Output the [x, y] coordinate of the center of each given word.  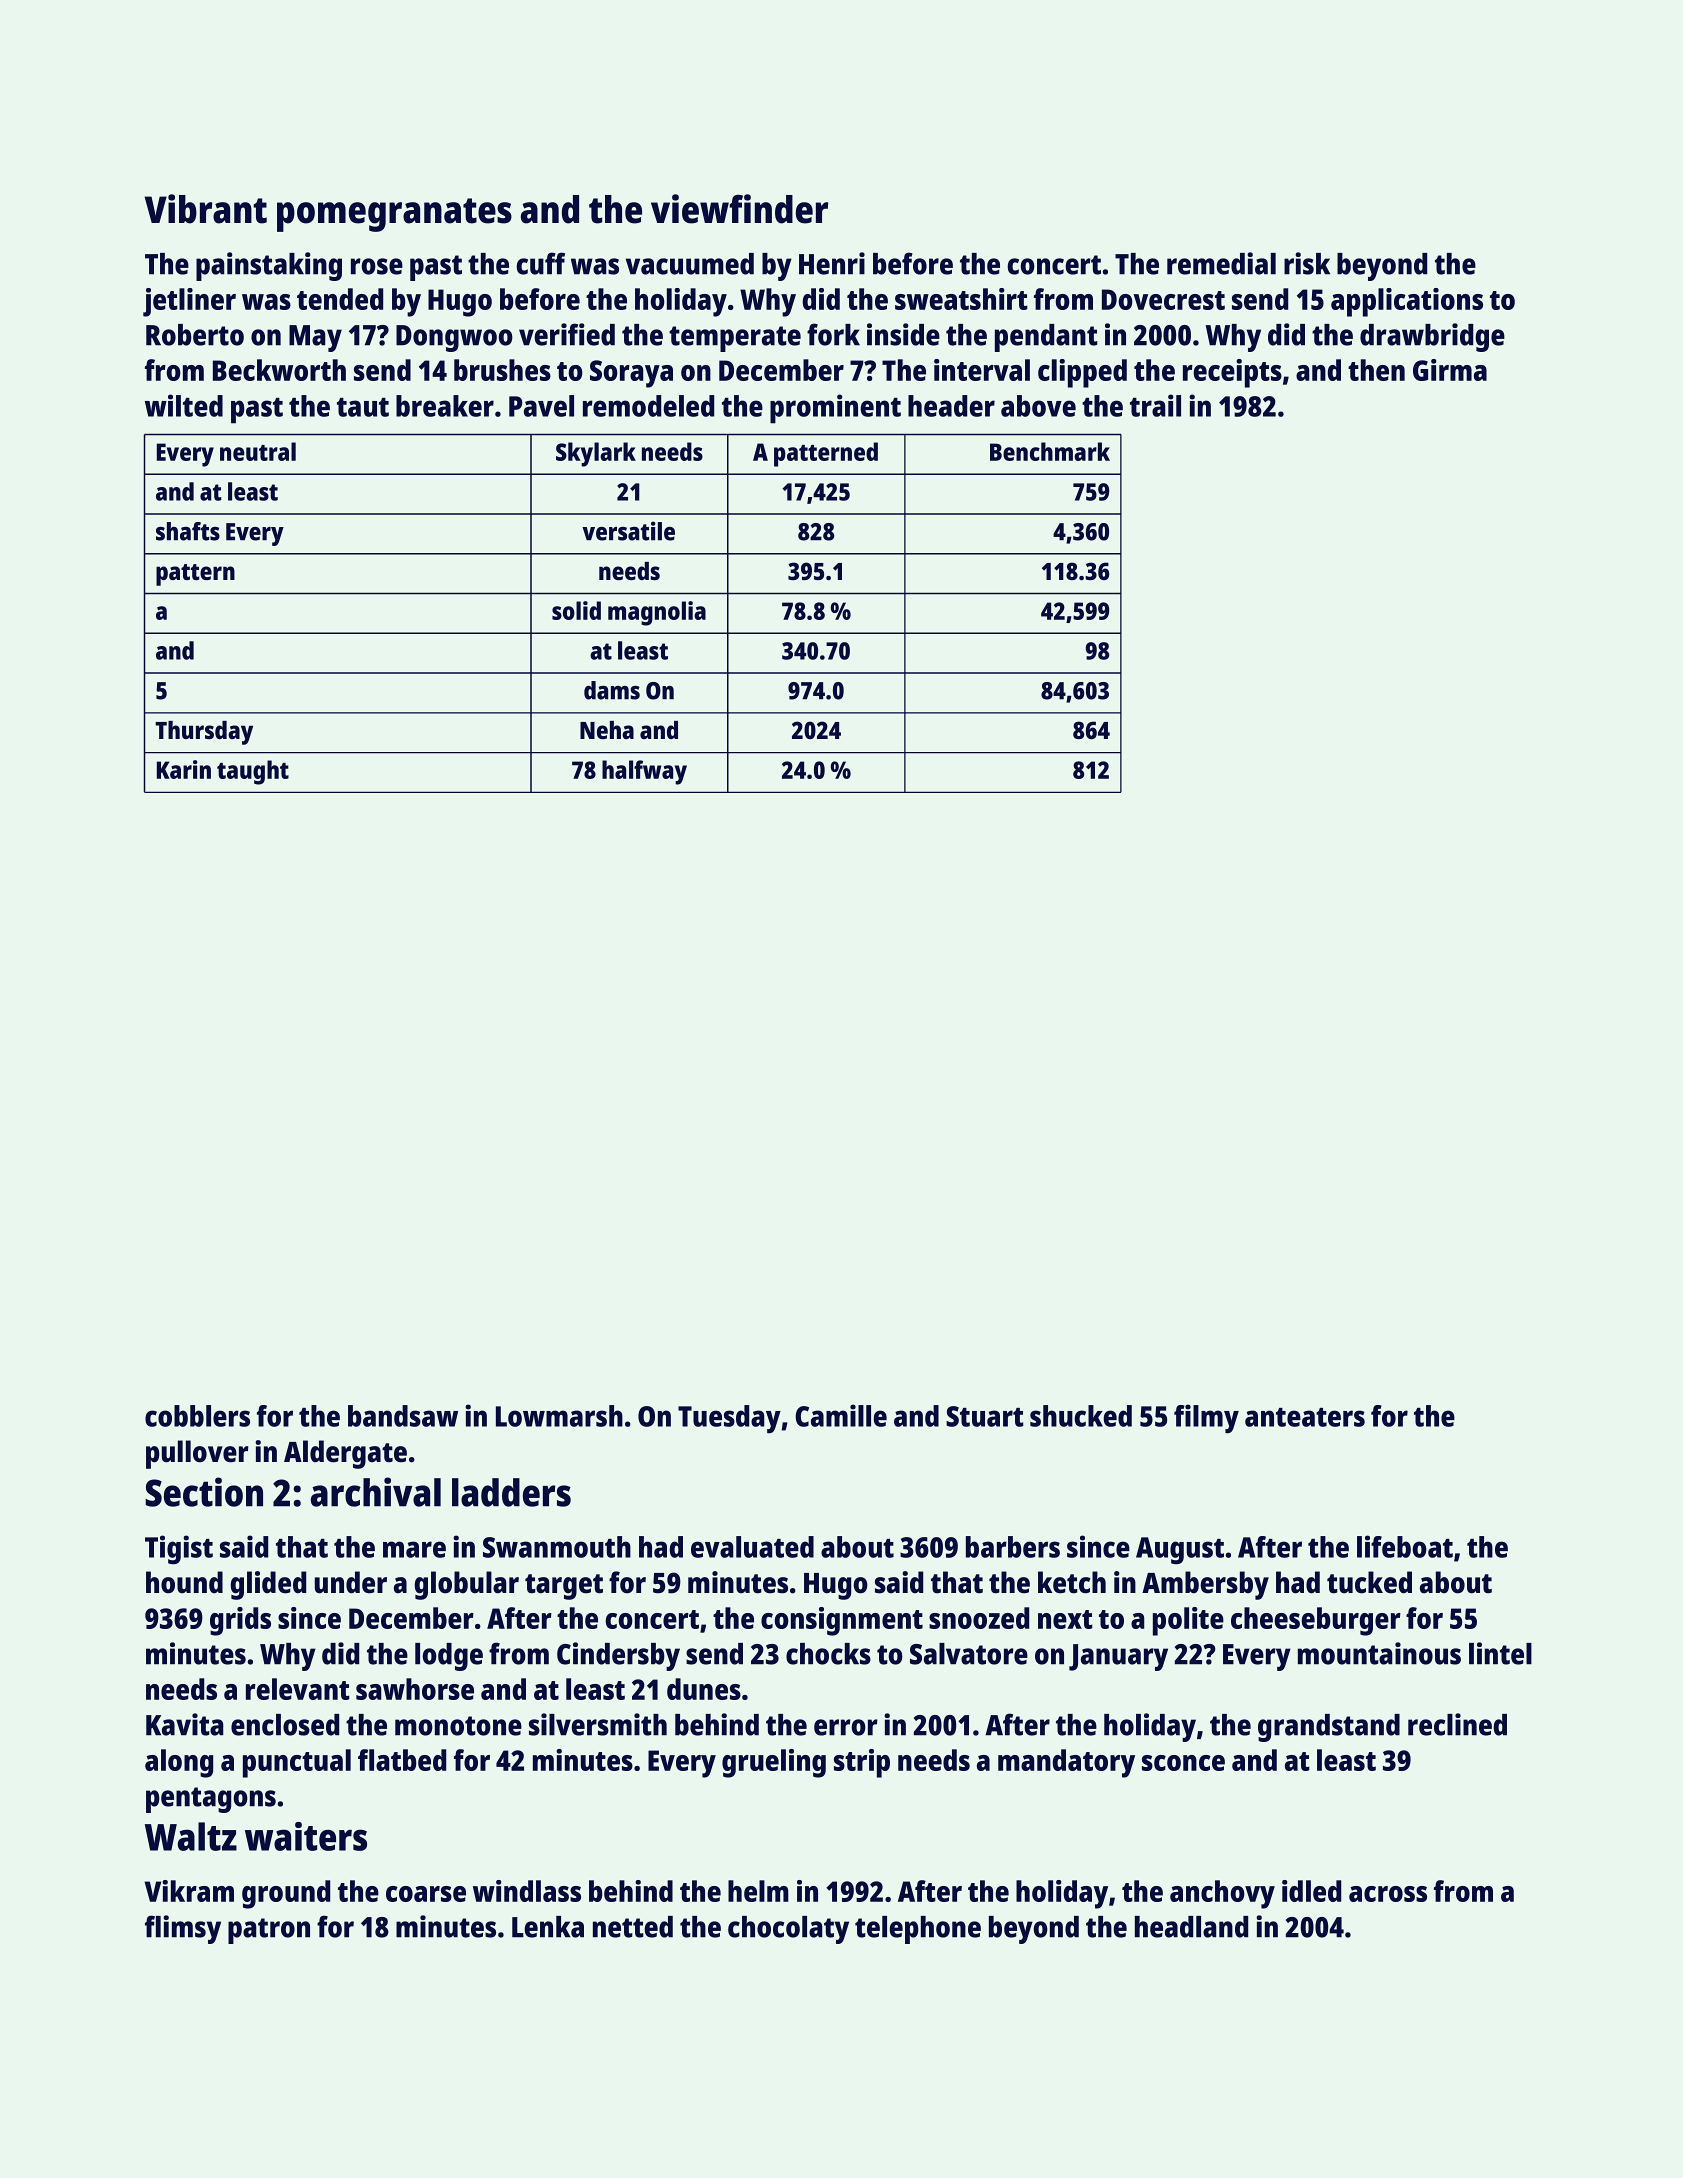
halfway [644, 772]
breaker [445, 406]
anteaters [1305, 1417]
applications [1407, 302]
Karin [184, 769]
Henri [832, 263]
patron [269, 1931]
